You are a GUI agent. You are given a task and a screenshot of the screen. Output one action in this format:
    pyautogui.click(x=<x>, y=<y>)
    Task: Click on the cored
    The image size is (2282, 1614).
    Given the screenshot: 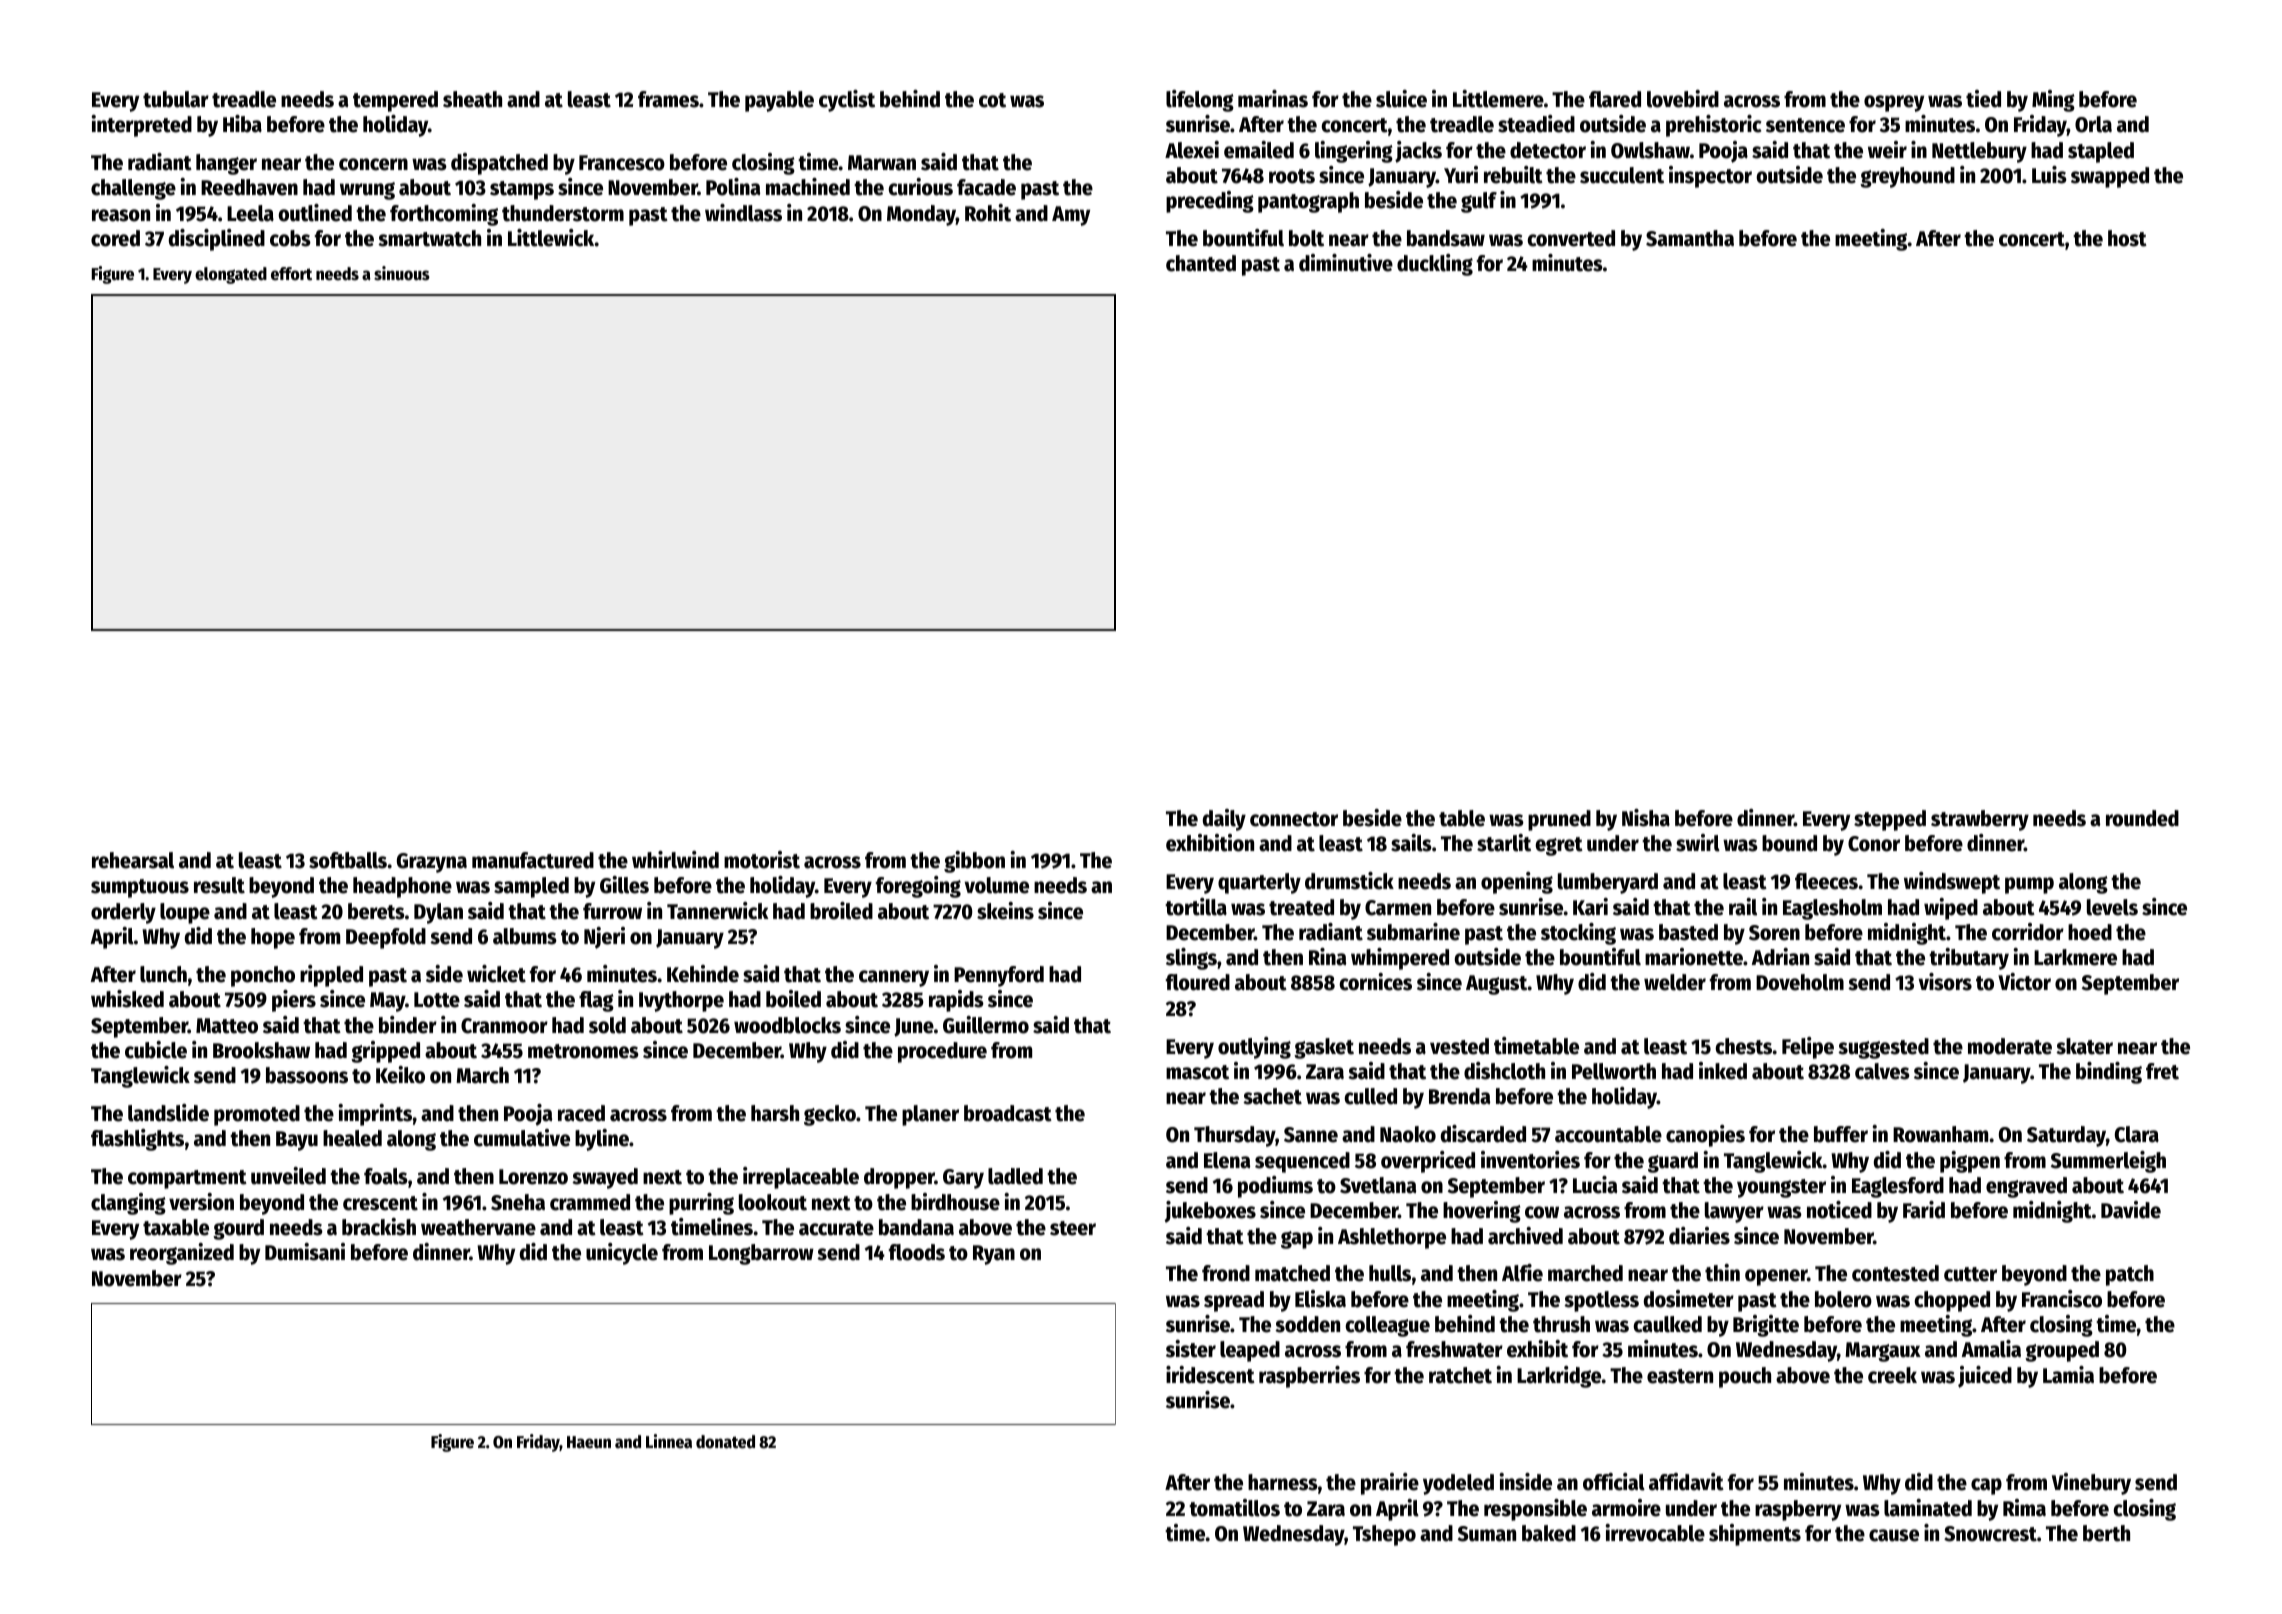 What is the action you would take?
    pyautogui.click(x=115, y=238)
